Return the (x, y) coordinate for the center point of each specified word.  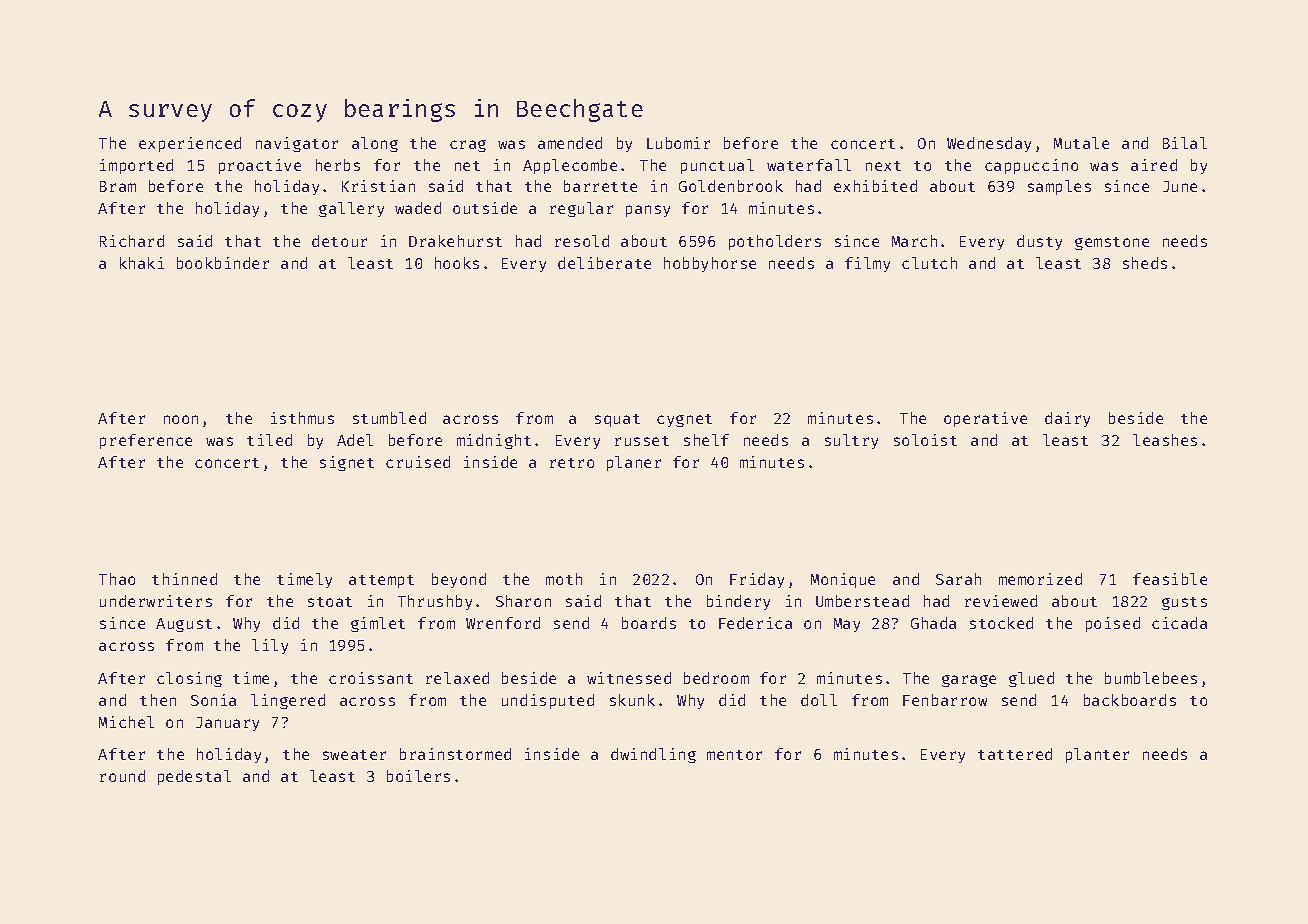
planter (1097, 755)
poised (1113, 624)
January (227, 724)
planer (634, 463)
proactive (260, 166)
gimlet (378, 624)
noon (181, 419)
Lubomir (678, 143)
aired (1154, 165)
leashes (1165, 440)
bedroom (716, 678)
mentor (734, 755)
